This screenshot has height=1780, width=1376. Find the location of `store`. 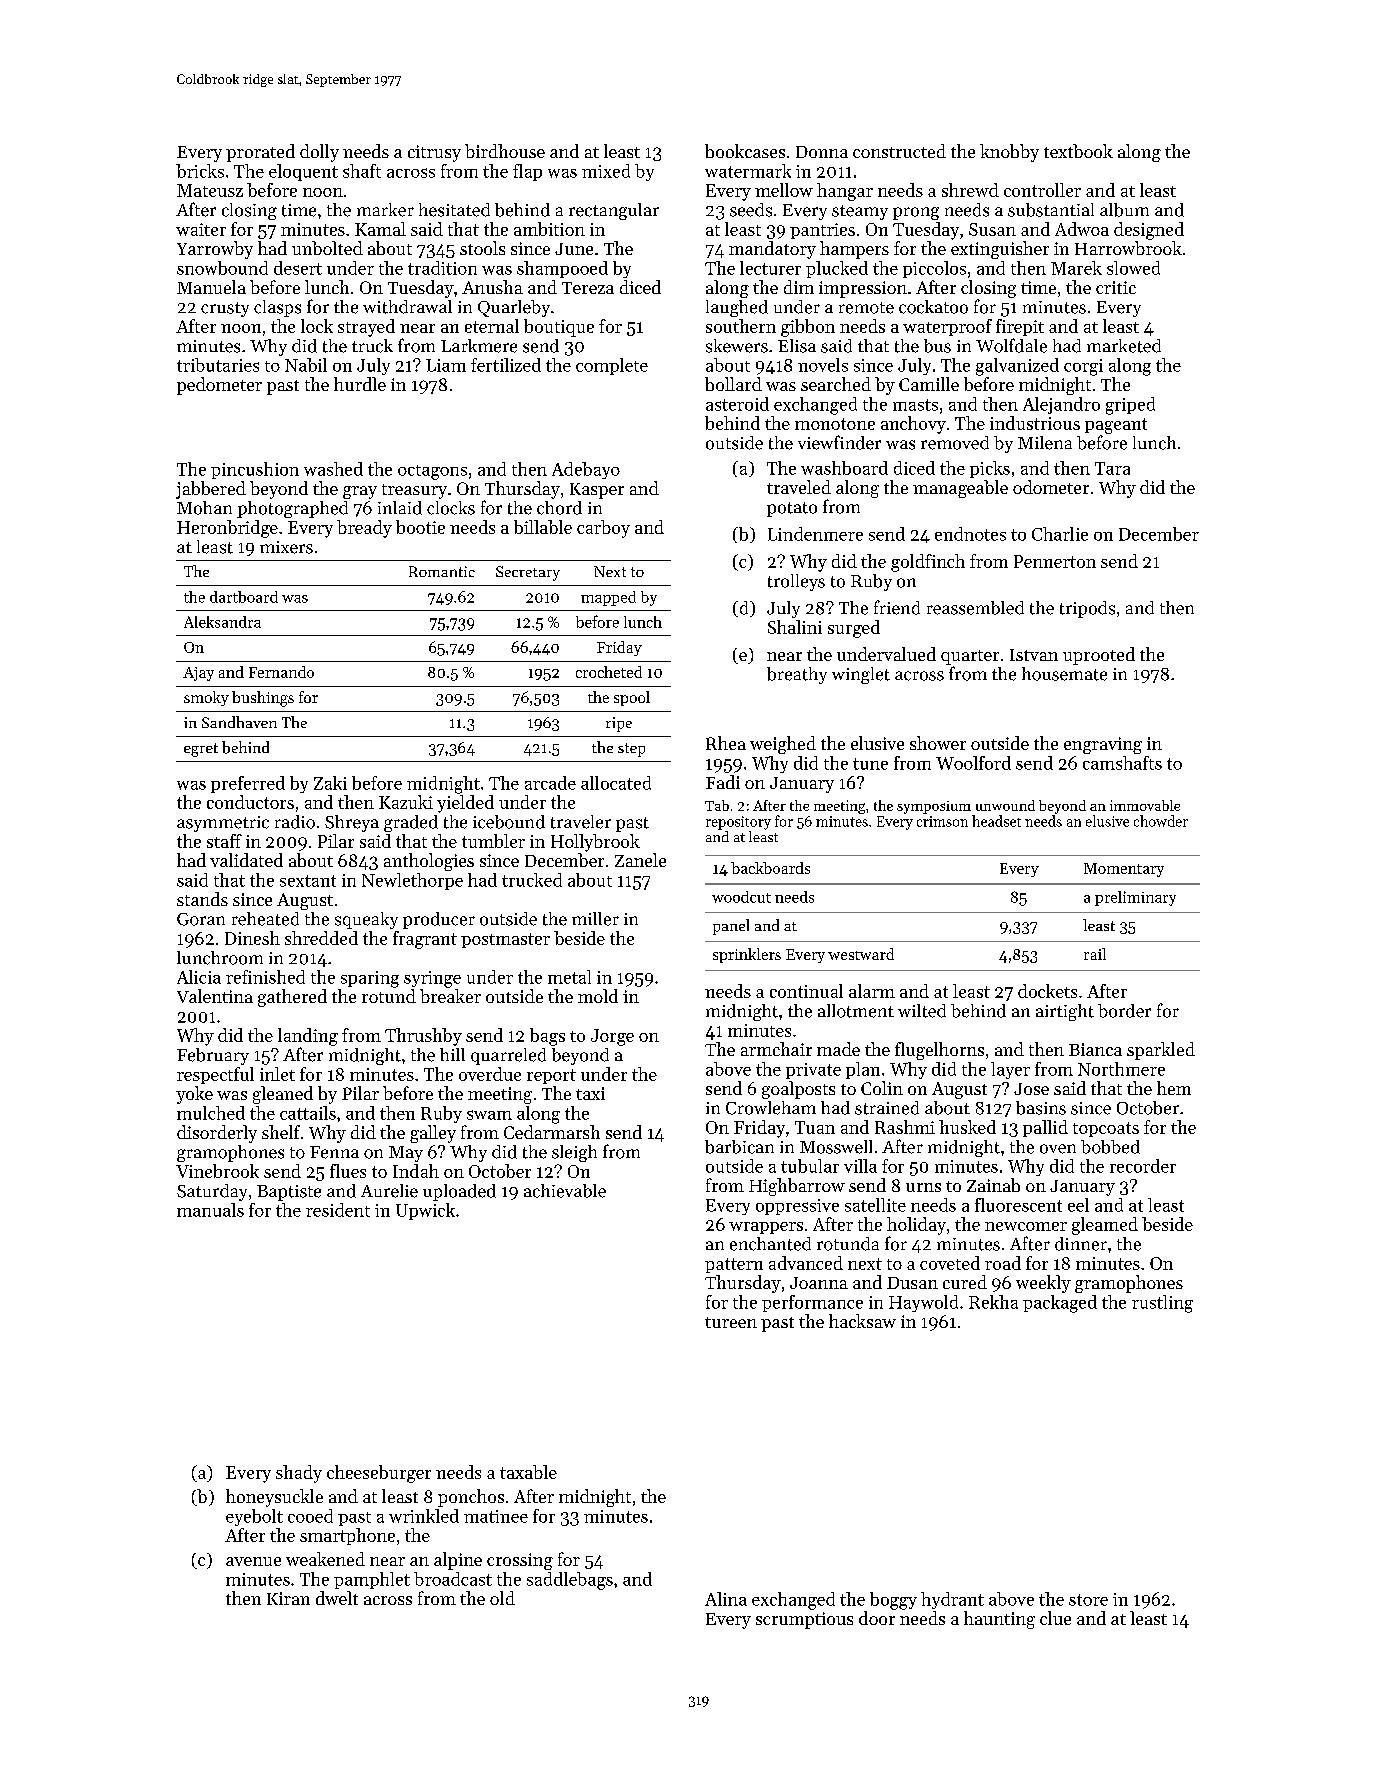

store is located at coordinates (1088, 1600).
